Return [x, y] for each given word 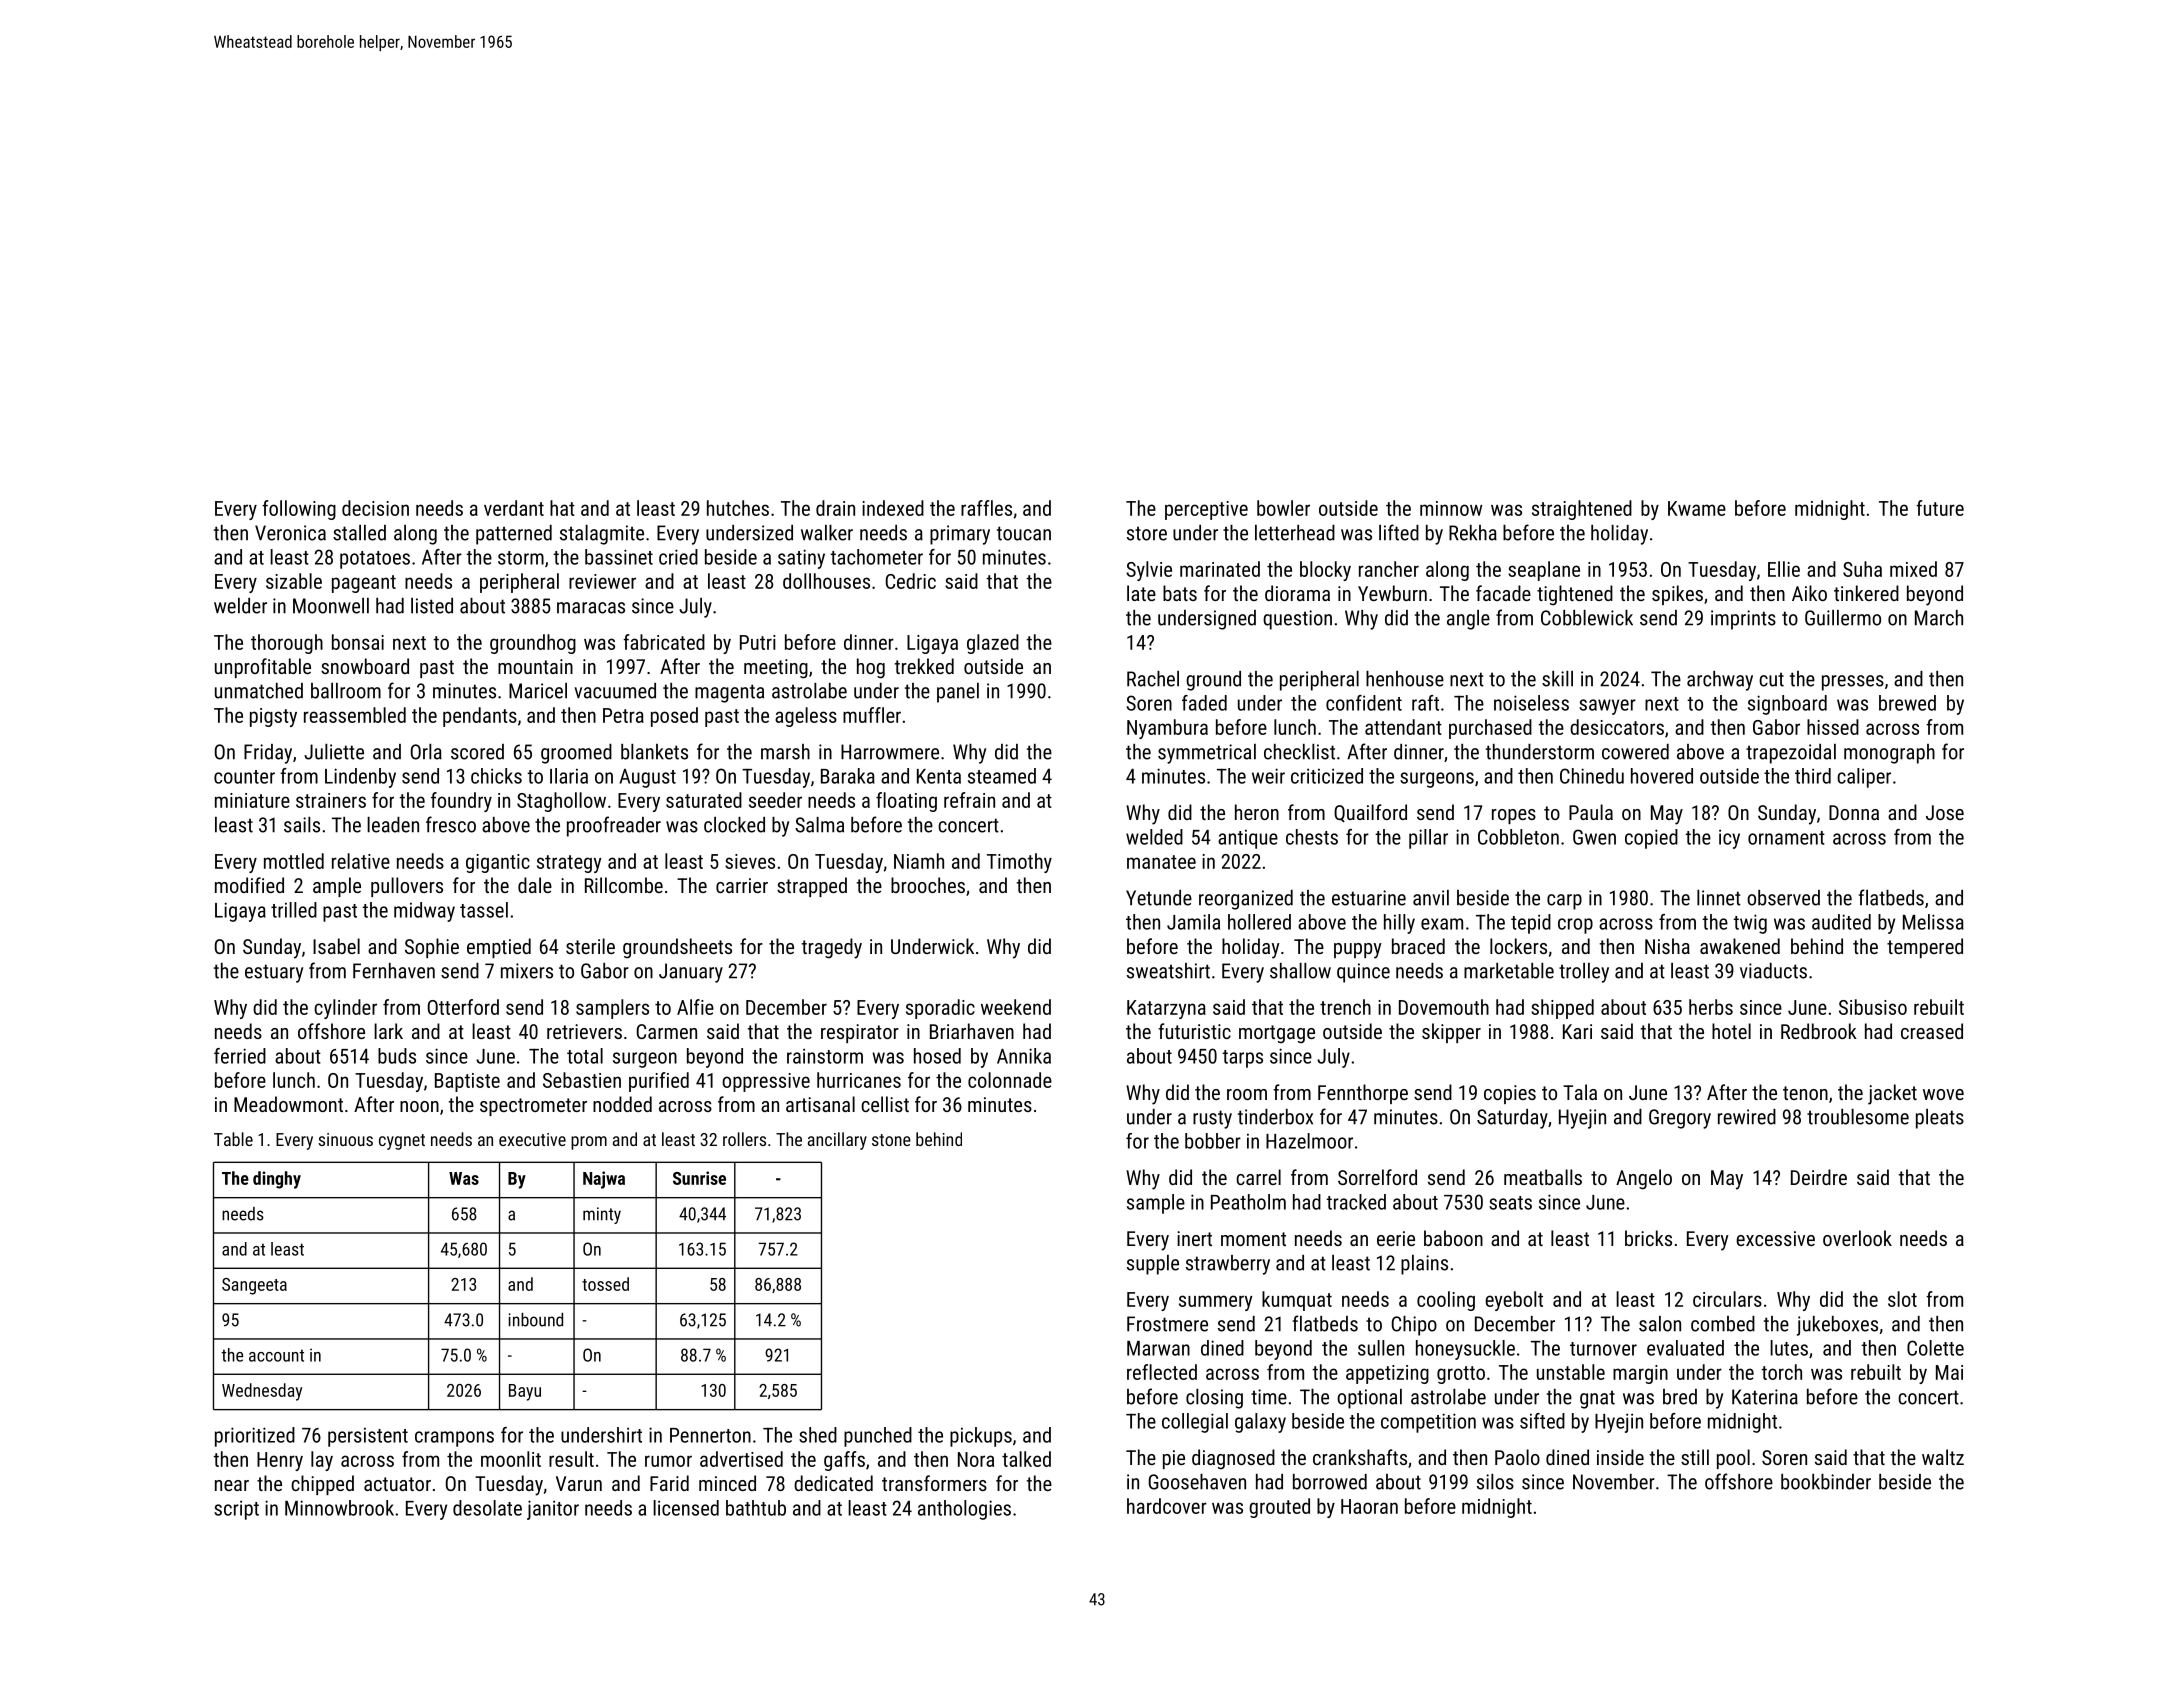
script [236, 1510]
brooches [928, 885]
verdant [514, 508]
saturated [704, 800]
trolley [1584, 973]
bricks [1648, 1238]
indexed [893, 508]
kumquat [1297, 1301]
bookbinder [1826, 1482]
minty [602, 1215]
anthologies [964, 1510]
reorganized [1246, 900]
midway [424, 912]
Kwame [1697, 508]
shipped [1562, 1009]
